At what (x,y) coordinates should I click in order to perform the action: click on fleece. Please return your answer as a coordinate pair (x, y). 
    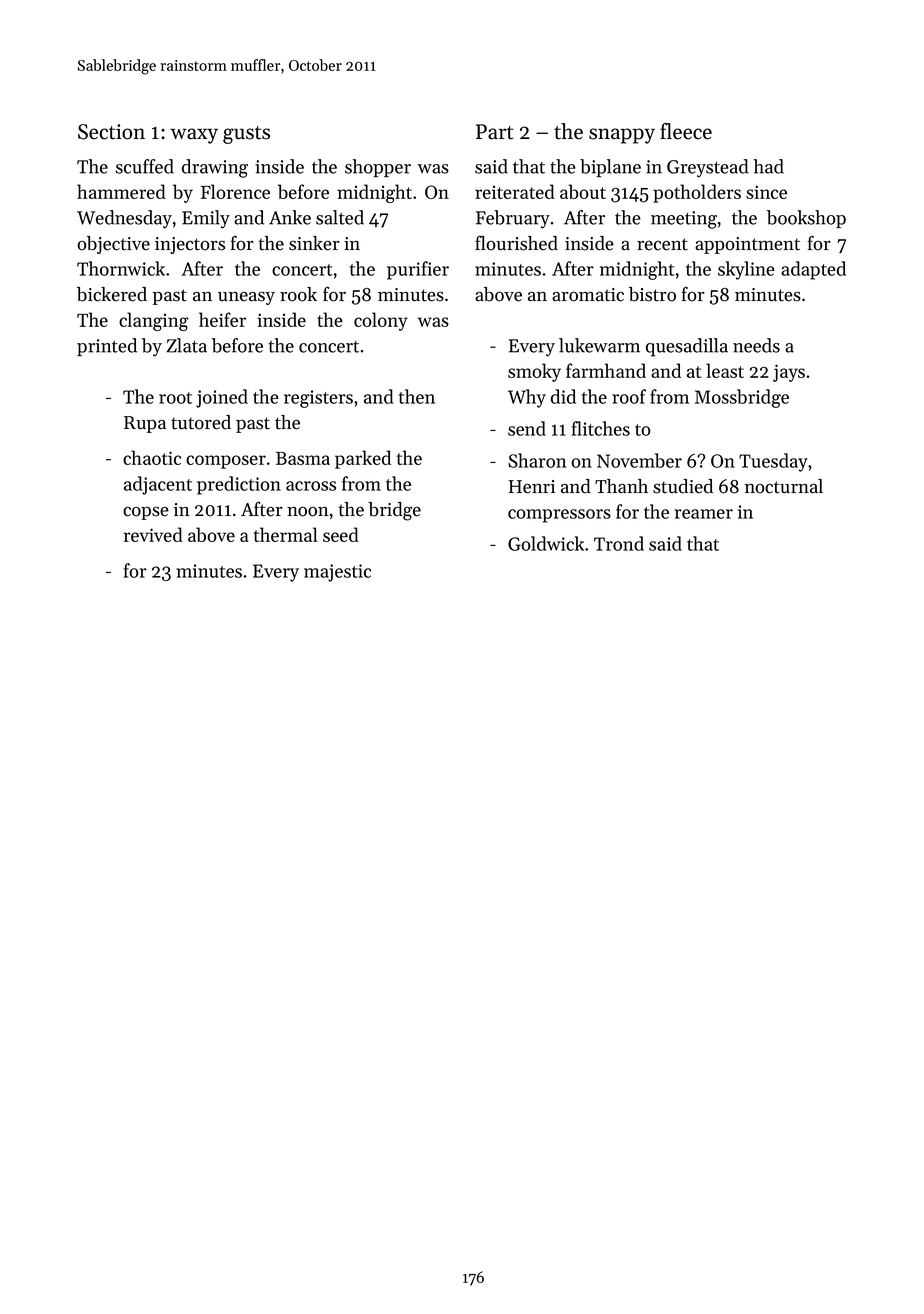
    Looking at the image, I should click on (686, 131).
